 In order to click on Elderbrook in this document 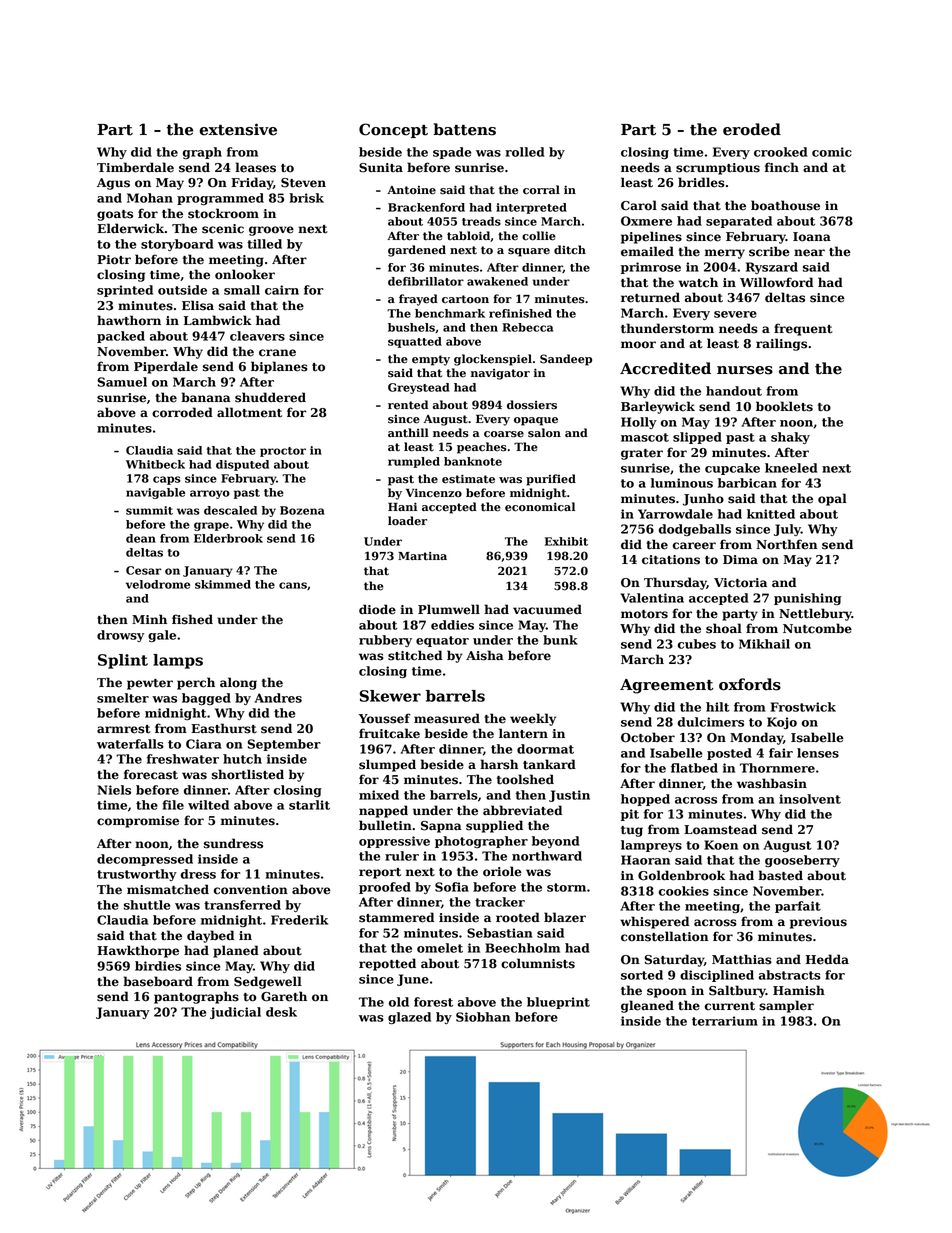, I will do `click(228, 538)`.
